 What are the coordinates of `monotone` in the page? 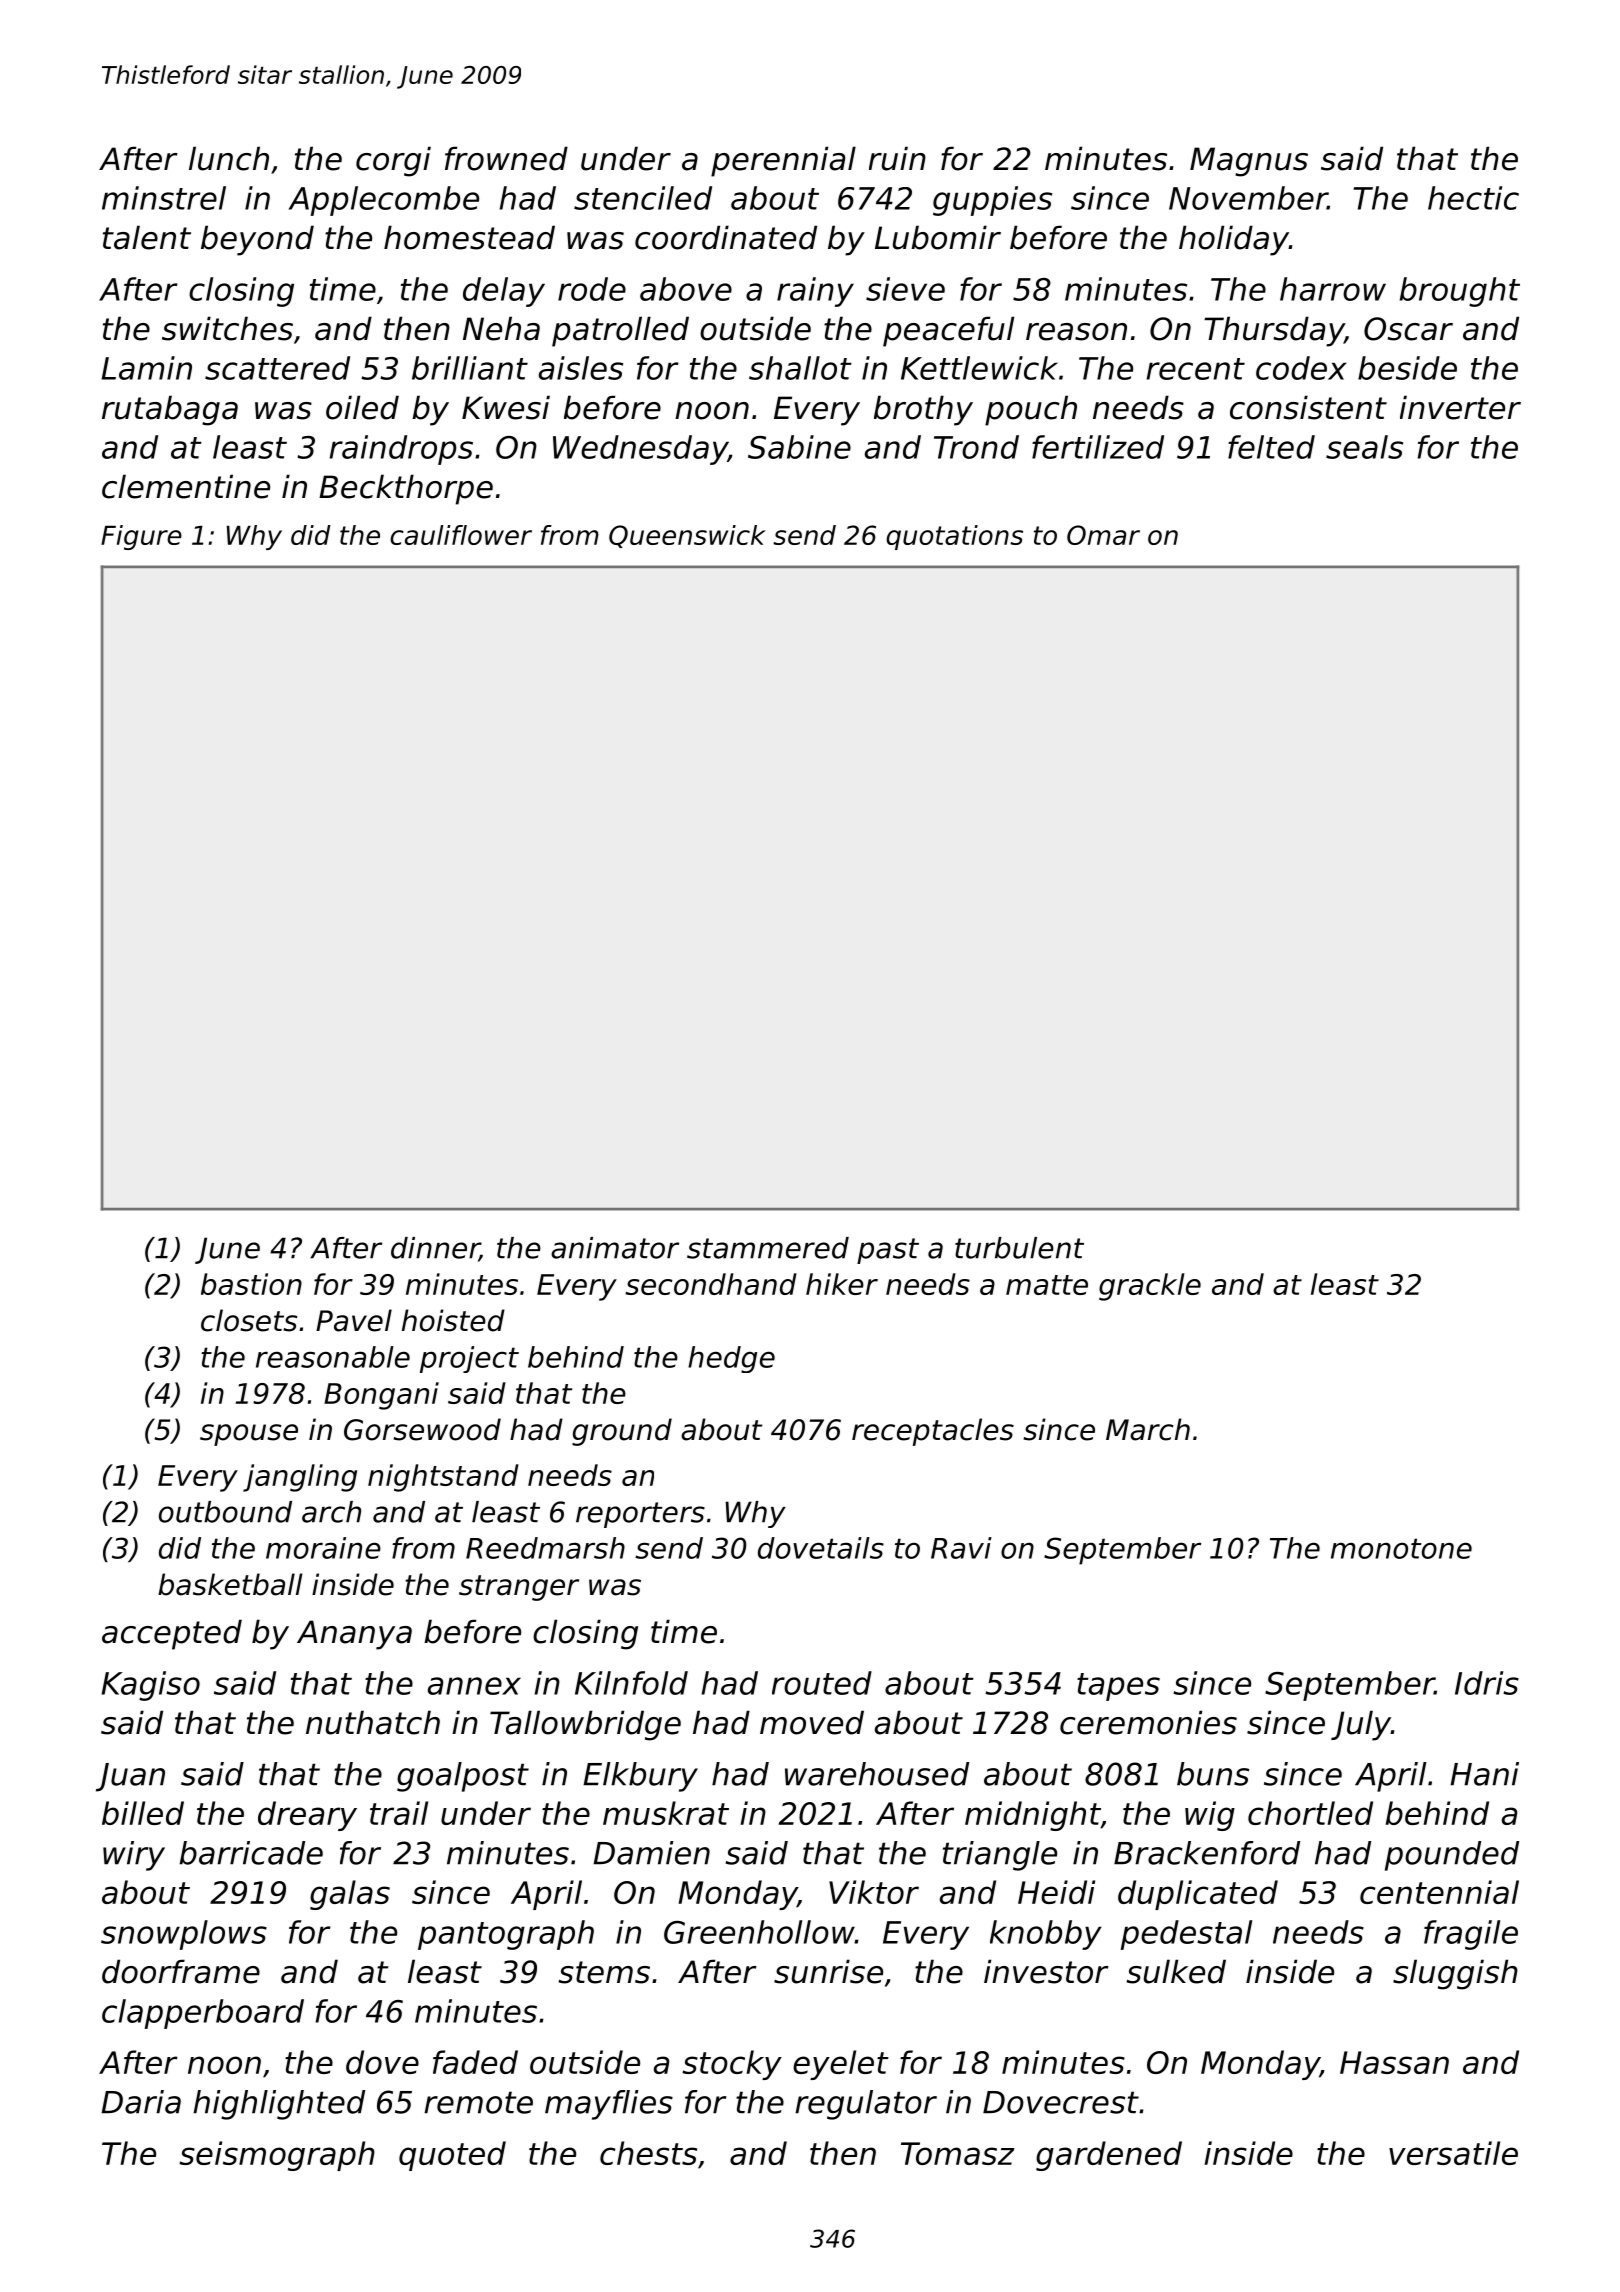 It's located at (1401, 1548).
